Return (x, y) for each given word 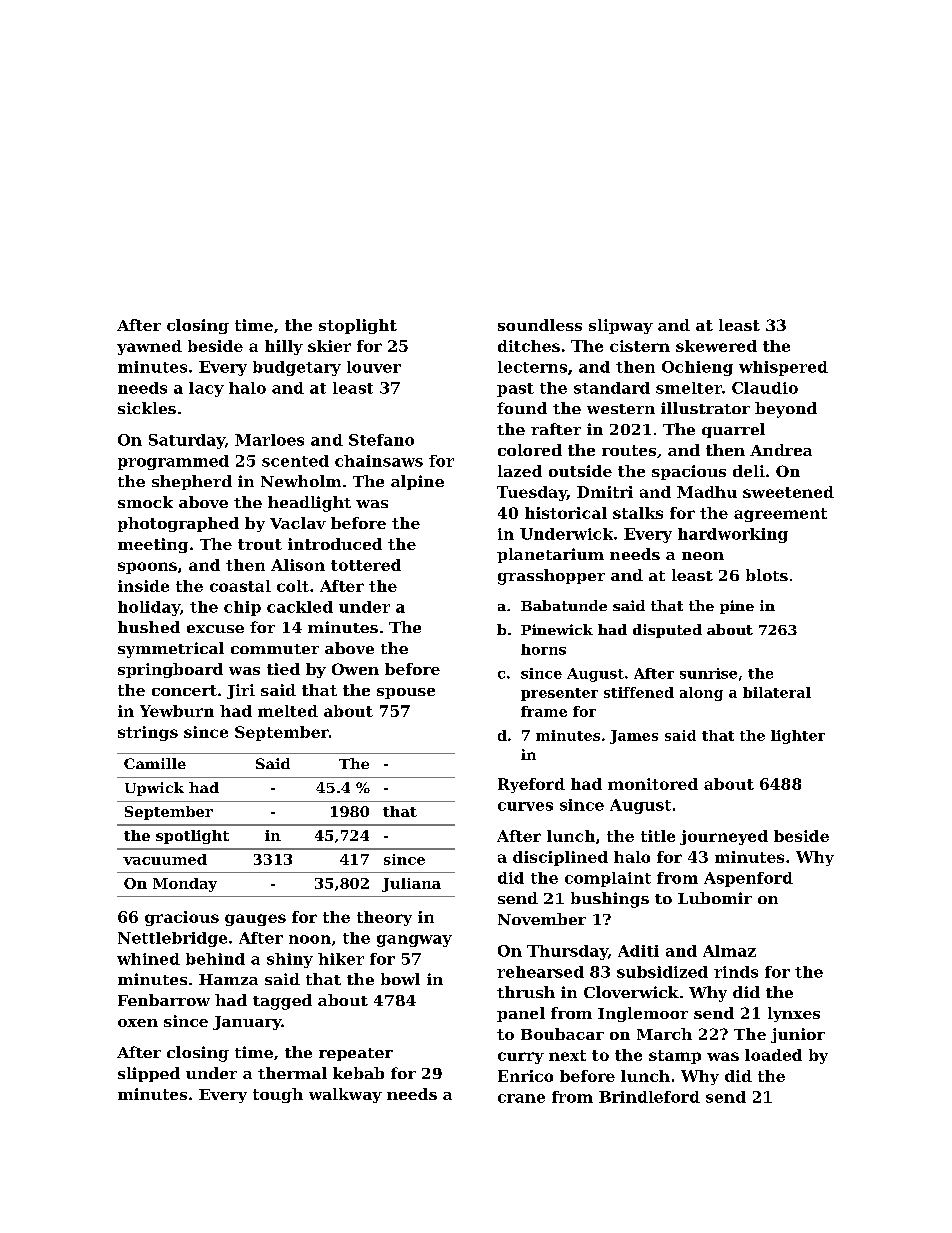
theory (384, 918)
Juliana (411, 885)
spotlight (192, 837)
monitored (653, 784)
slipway (621, 326)
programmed (173, 462)
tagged (282, 1002)
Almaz (729, 951)
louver (374, 367)
